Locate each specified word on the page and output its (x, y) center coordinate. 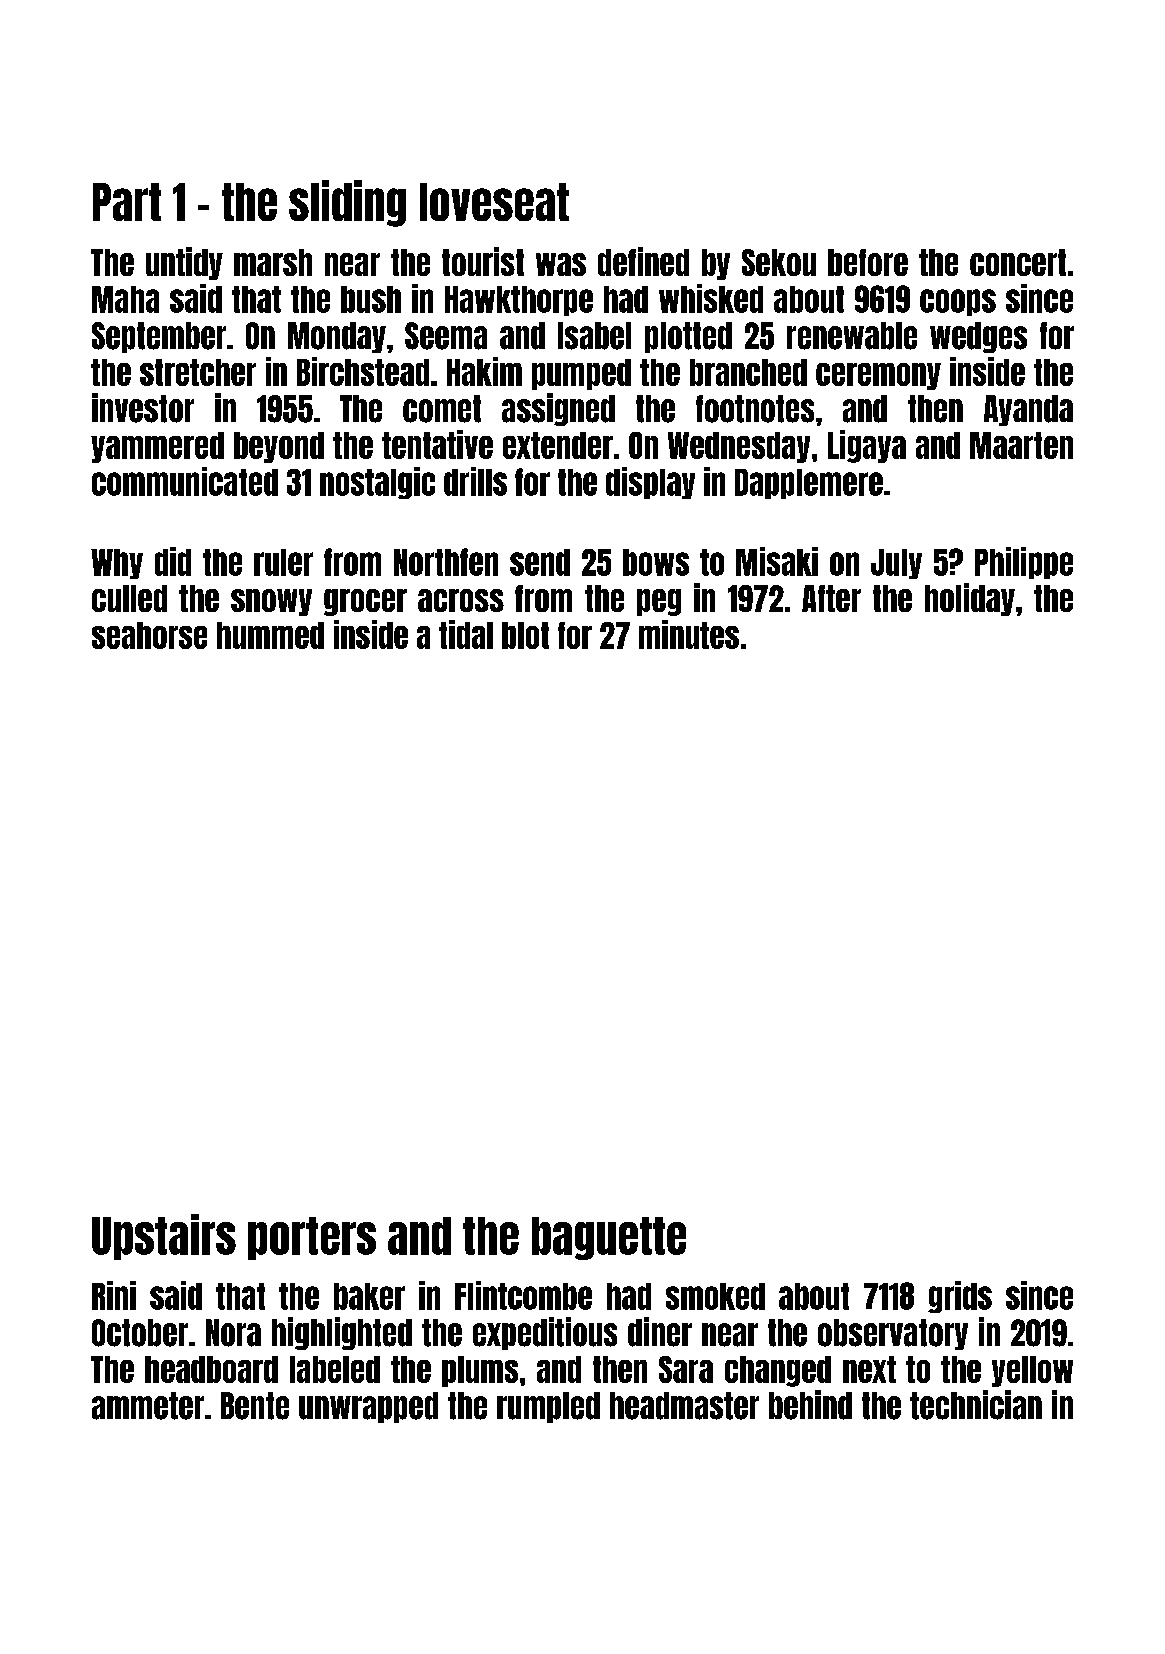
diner (660, 1332)
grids (960, 1297)
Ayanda (1028, 410)
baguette (609, 1238)
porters (312, 1238)
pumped (581, 374)
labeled (335, 1369)
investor (143, 408)
